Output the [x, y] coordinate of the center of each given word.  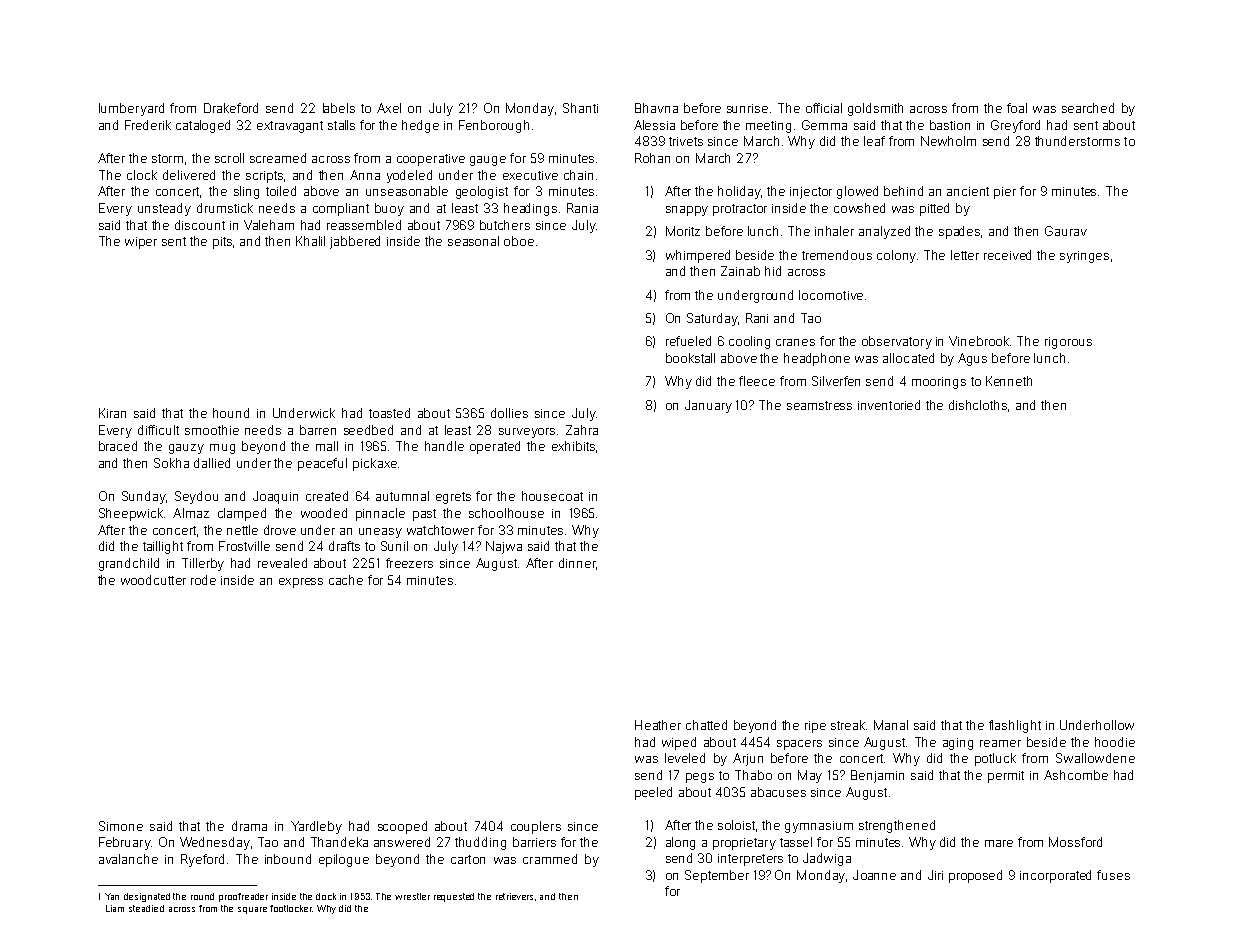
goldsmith [875, 109]
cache [346, 580]
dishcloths [978, 405]
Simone [121, 826]
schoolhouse [506, 513]
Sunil [394, 546]
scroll [229, 158]
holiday [739, 192]
